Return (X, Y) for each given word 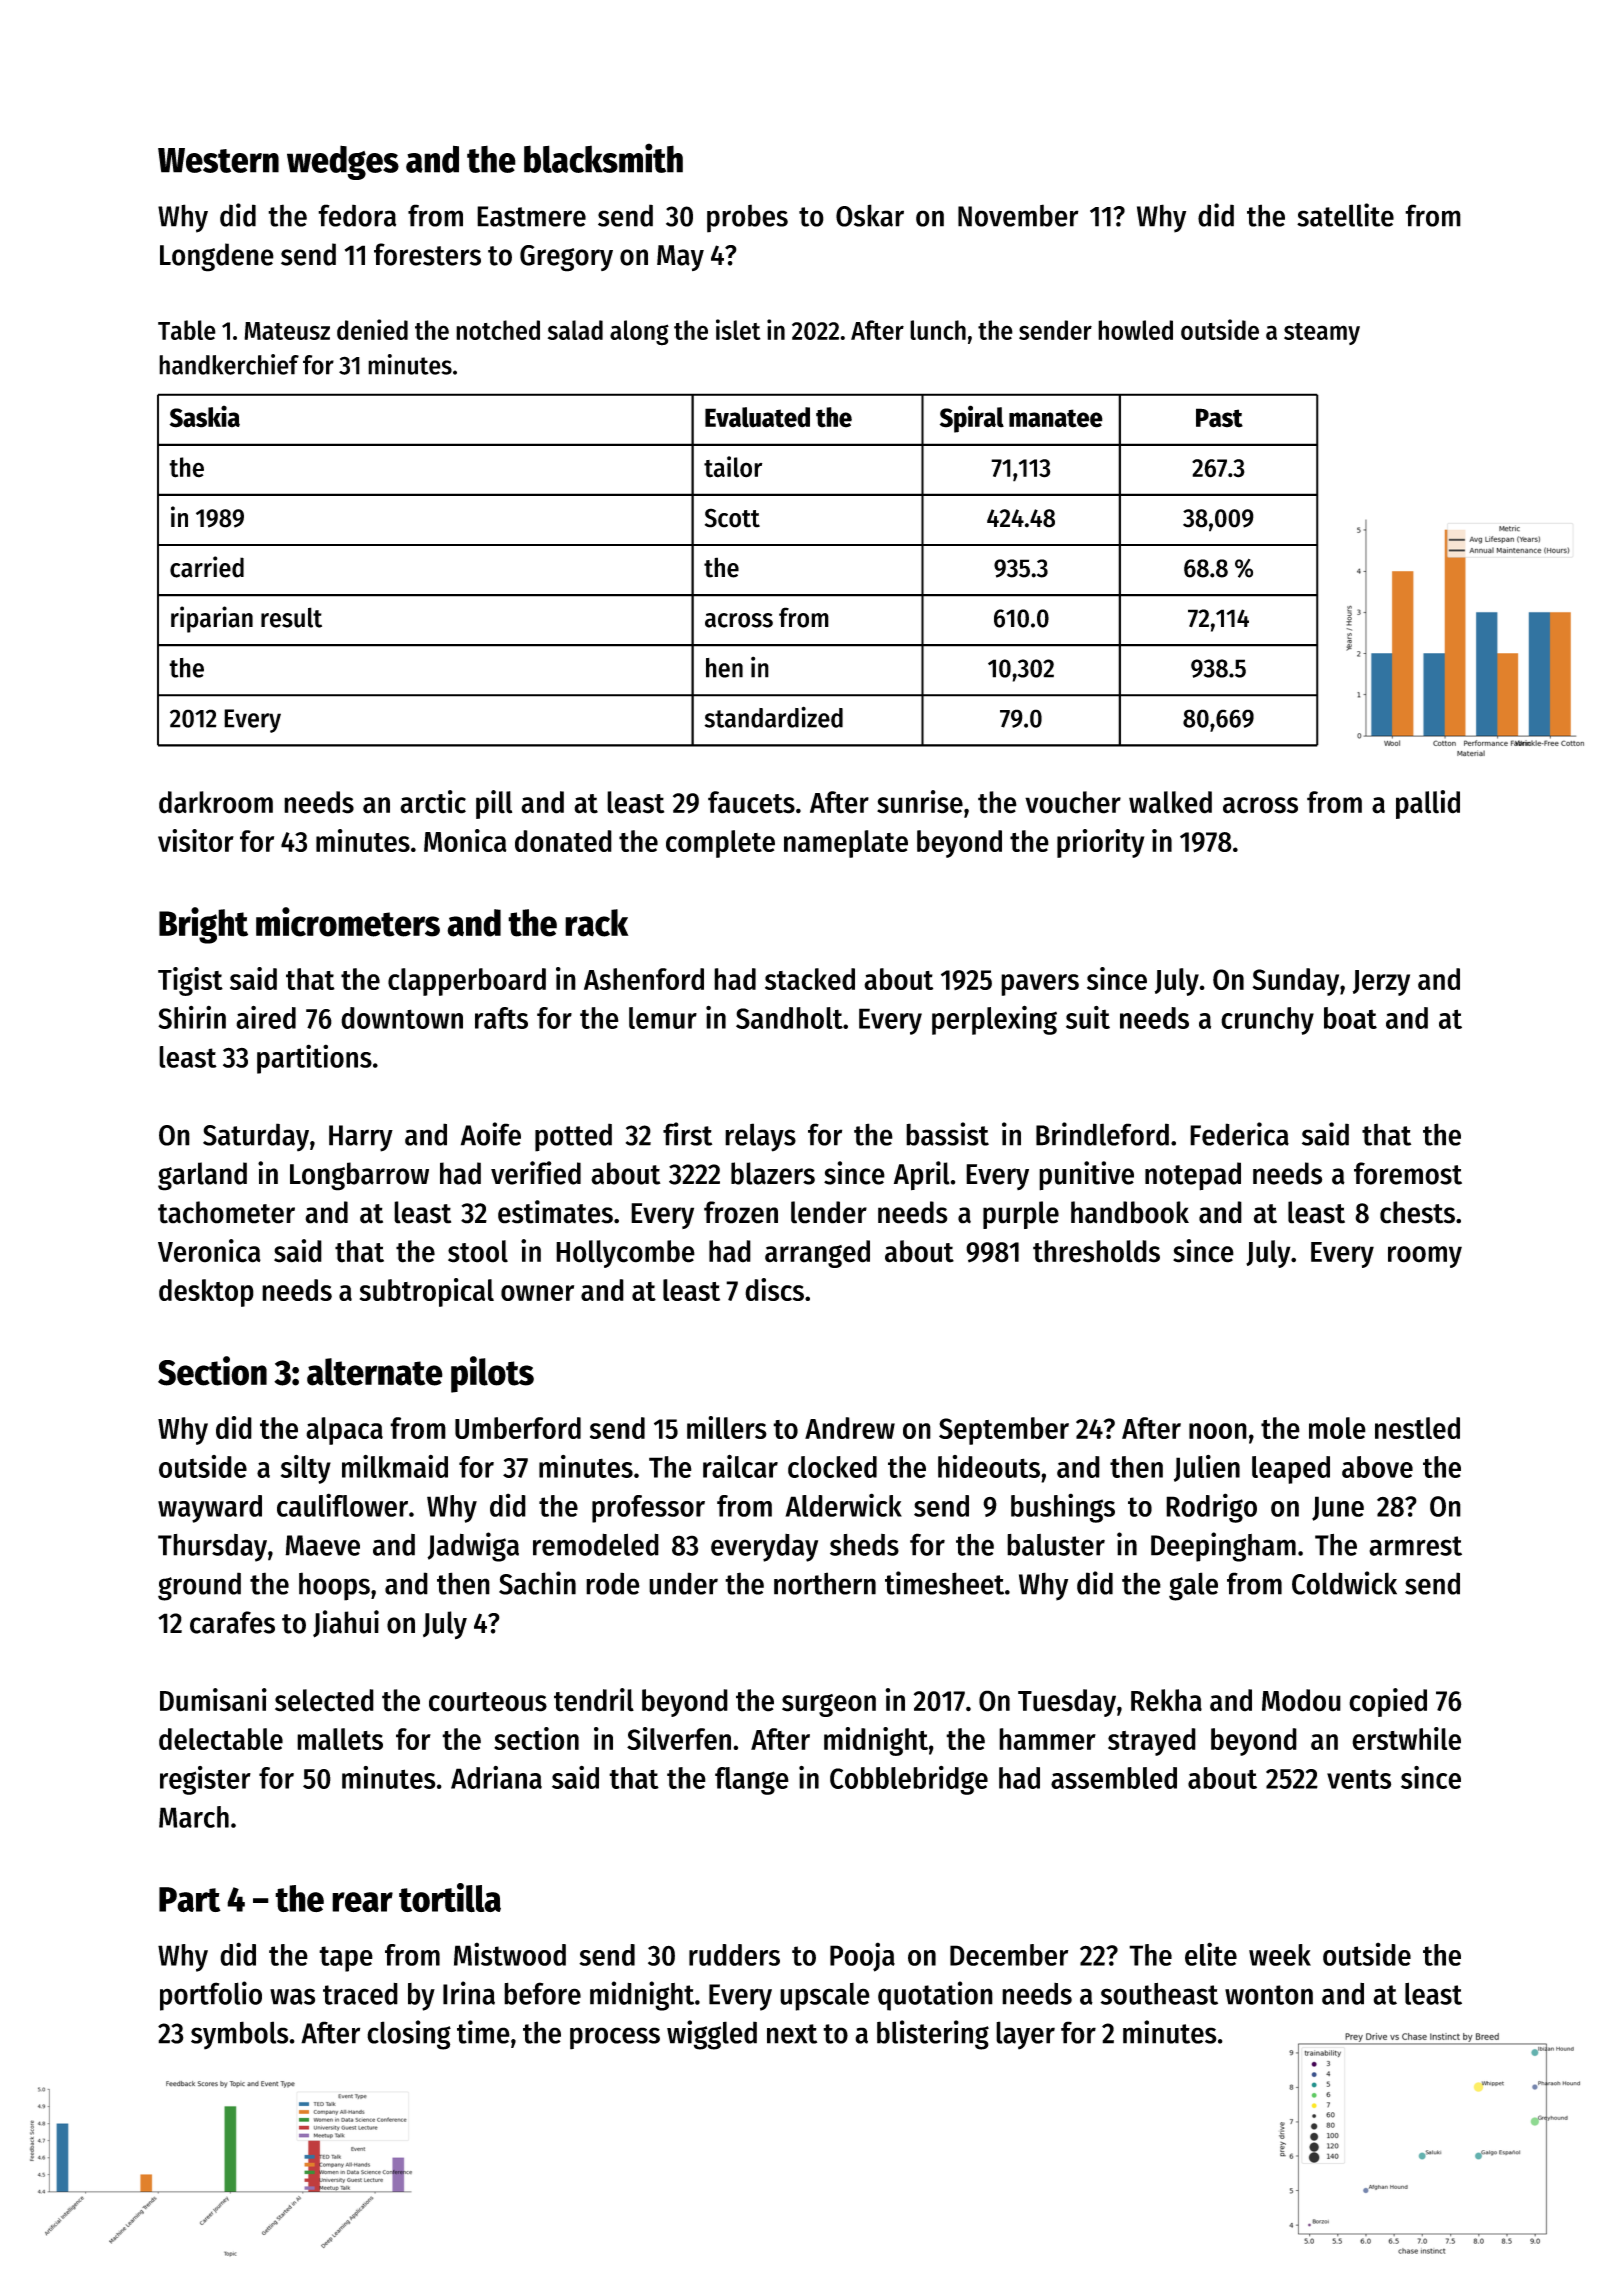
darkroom (216, 802)
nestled (1417, 1428)
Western (218, 160)
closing (409, 2035)
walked (1170, 802)
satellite (1345, 215)
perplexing (994, 1020)
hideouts (989, 1466)
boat (1350, 1018)
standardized (773, 717)
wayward (210, 1509)
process (615, 2038)
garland (202, 1176)
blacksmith (603, 158)
